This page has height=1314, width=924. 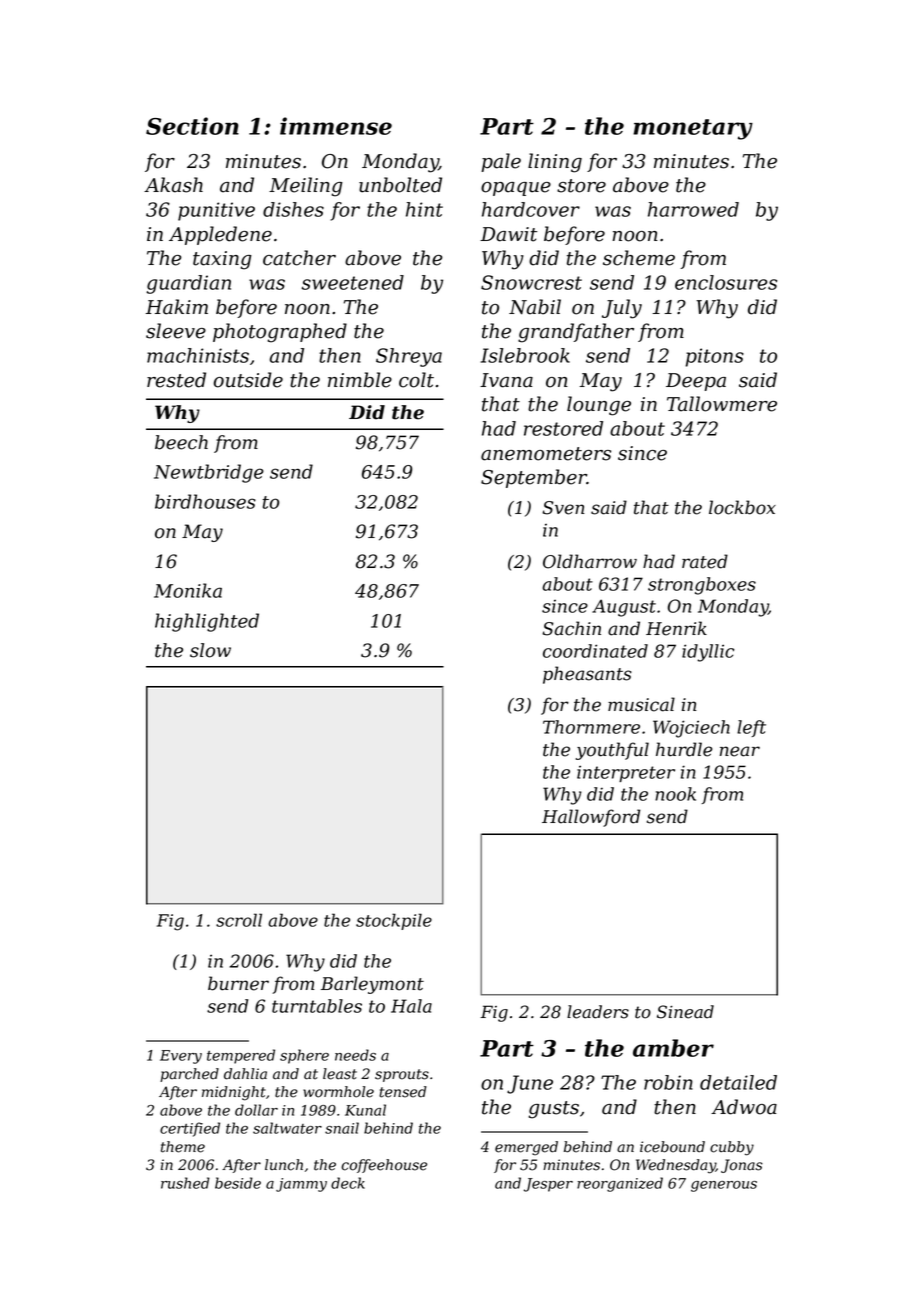 What do you see at coordinates (639, 258) in the page?
I see `scheme` at bounding box center [639, 258].
